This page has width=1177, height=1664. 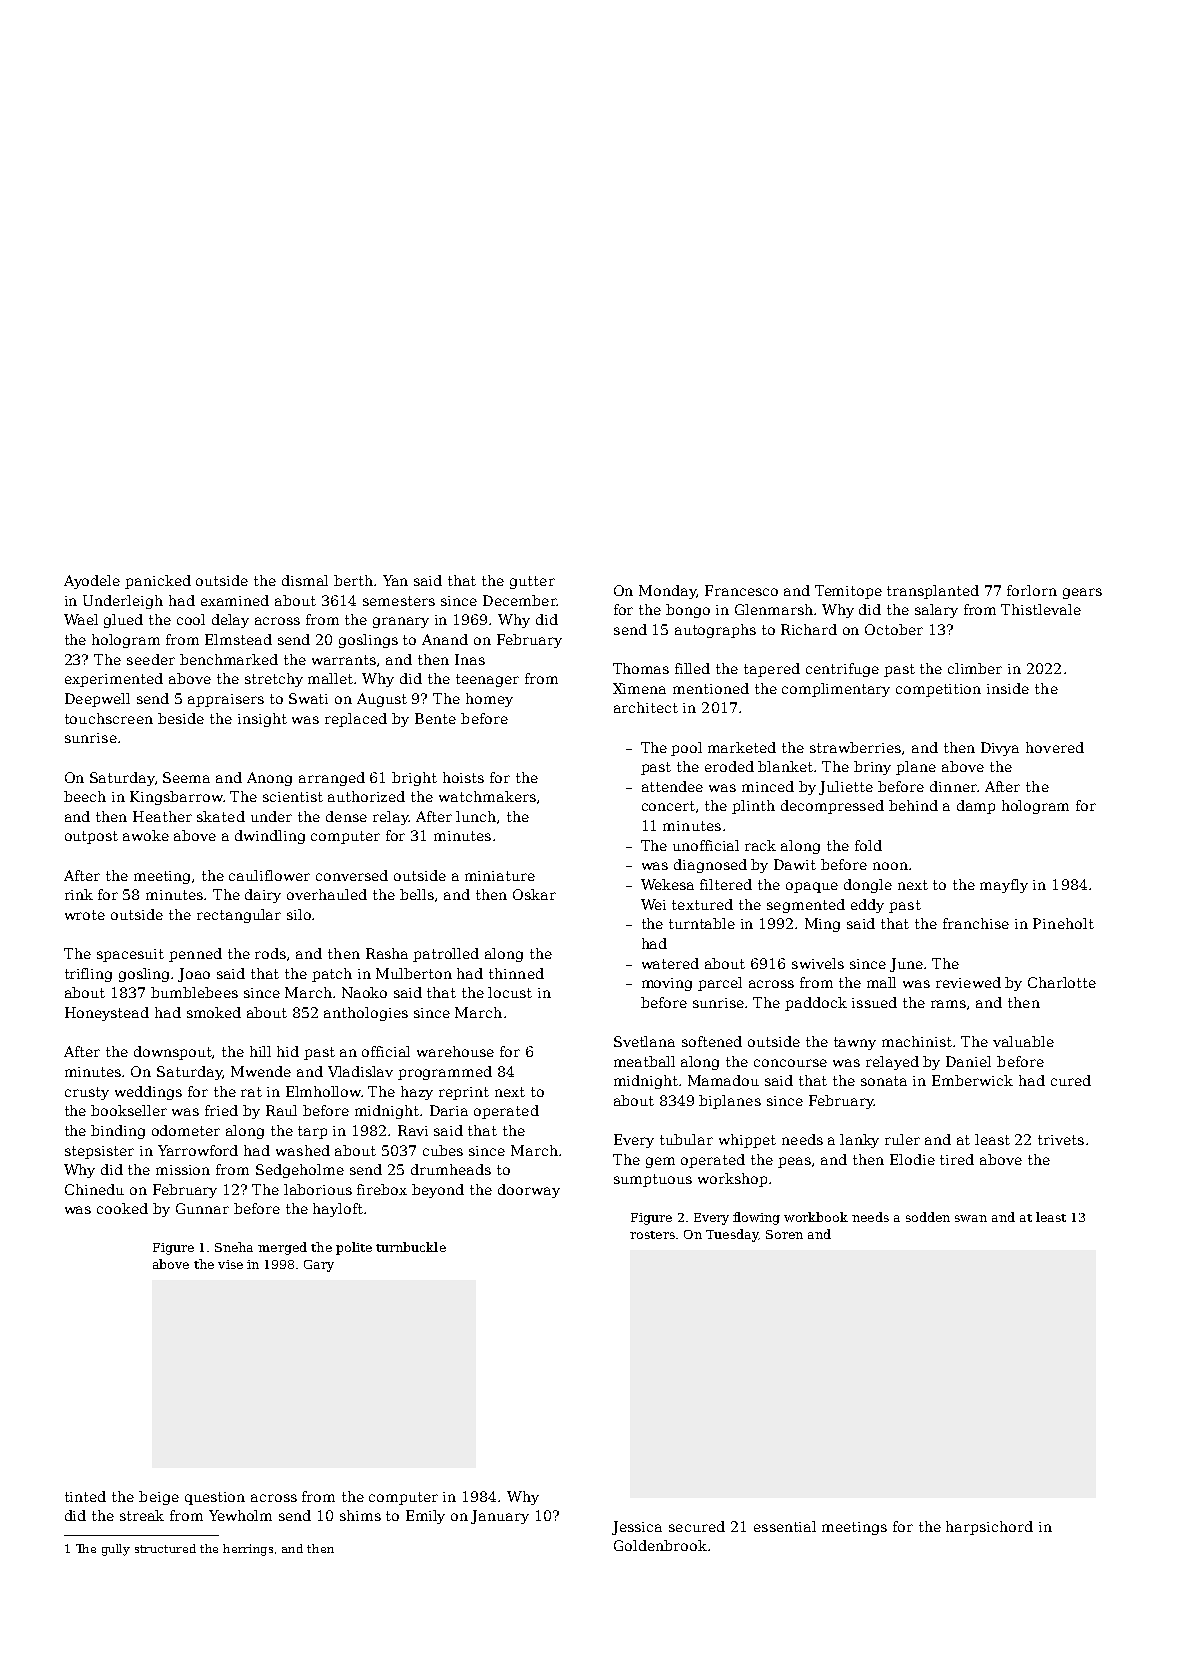 I want to click on turnbuckle, so click(x=411, y=1247).
